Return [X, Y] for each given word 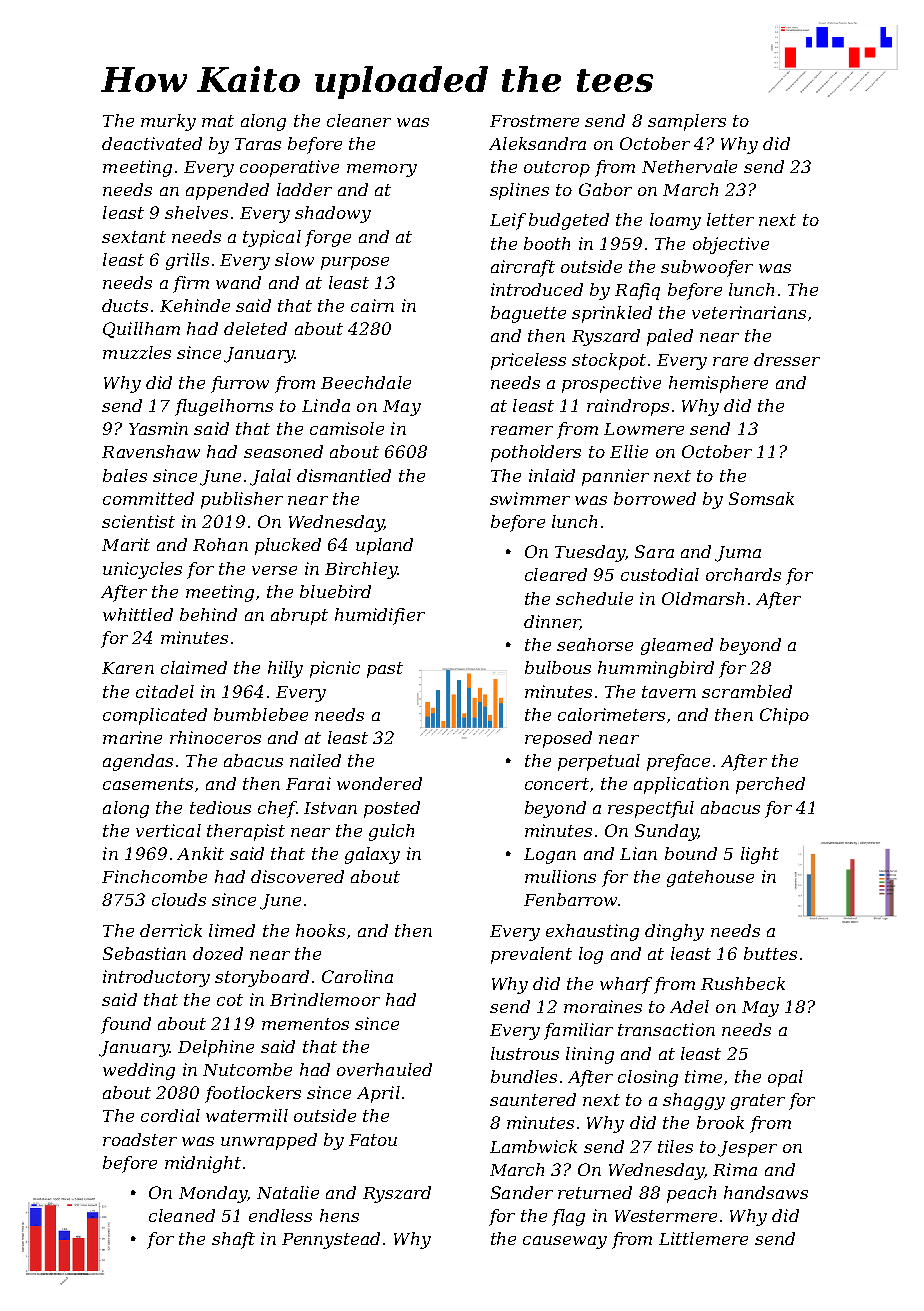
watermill [247, 1115]
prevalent [531, 955]
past [385, 670]
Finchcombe [154, 876]
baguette [528, 314]
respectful [651, 809]
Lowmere [644, 429]
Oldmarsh [703, 598]
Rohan [220, 544]
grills [187, 261]
